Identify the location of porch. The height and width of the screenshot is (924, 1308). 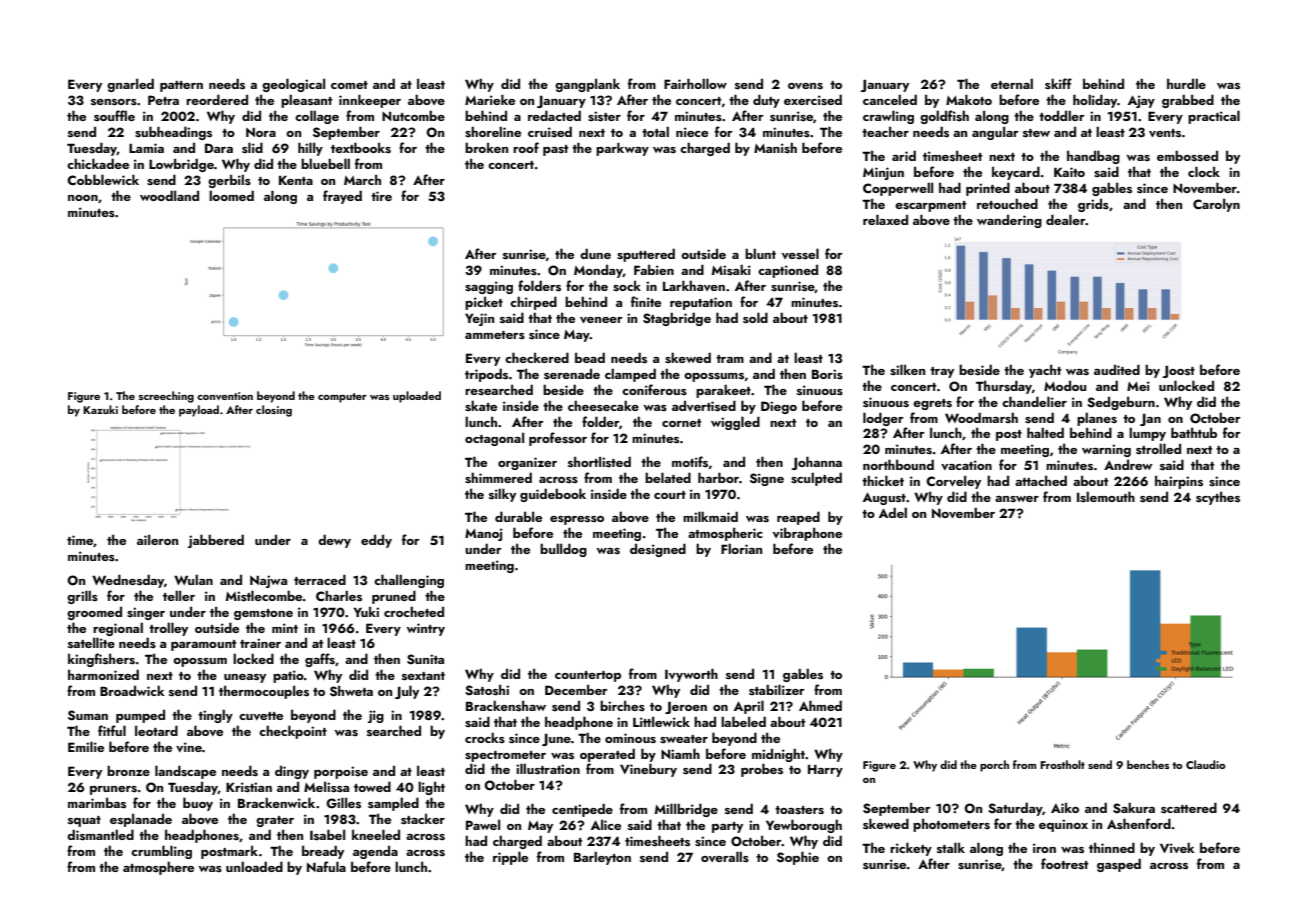
(994, 766).
